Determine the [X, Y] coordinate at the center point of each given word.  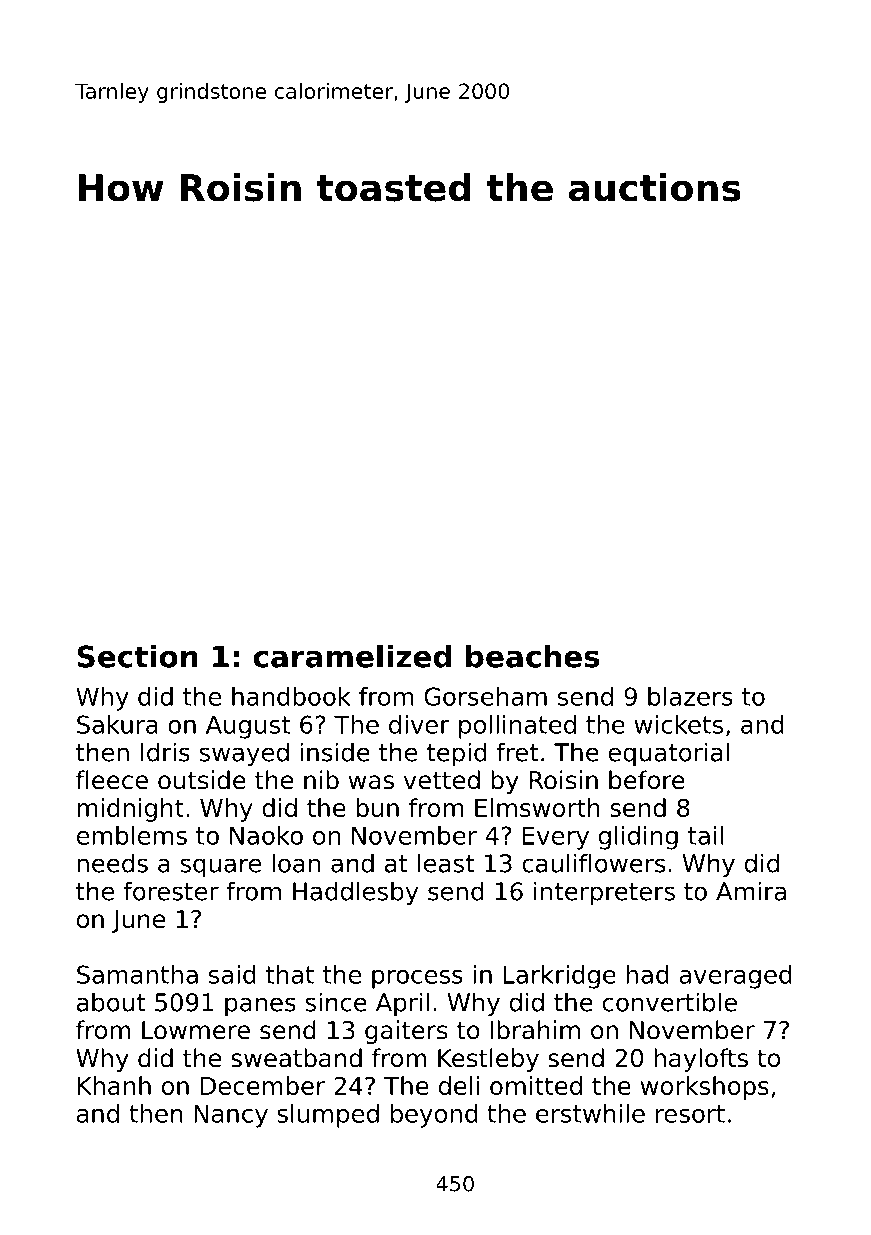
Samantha [137, 974]
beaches [533, 656]
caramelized [352, 656]
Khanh [114, 1085]
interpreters [604, 893]
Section [137, 656]
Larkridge [560, 977]
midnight [130, 810]
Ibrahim [535, 1030]
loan [296, 863]
